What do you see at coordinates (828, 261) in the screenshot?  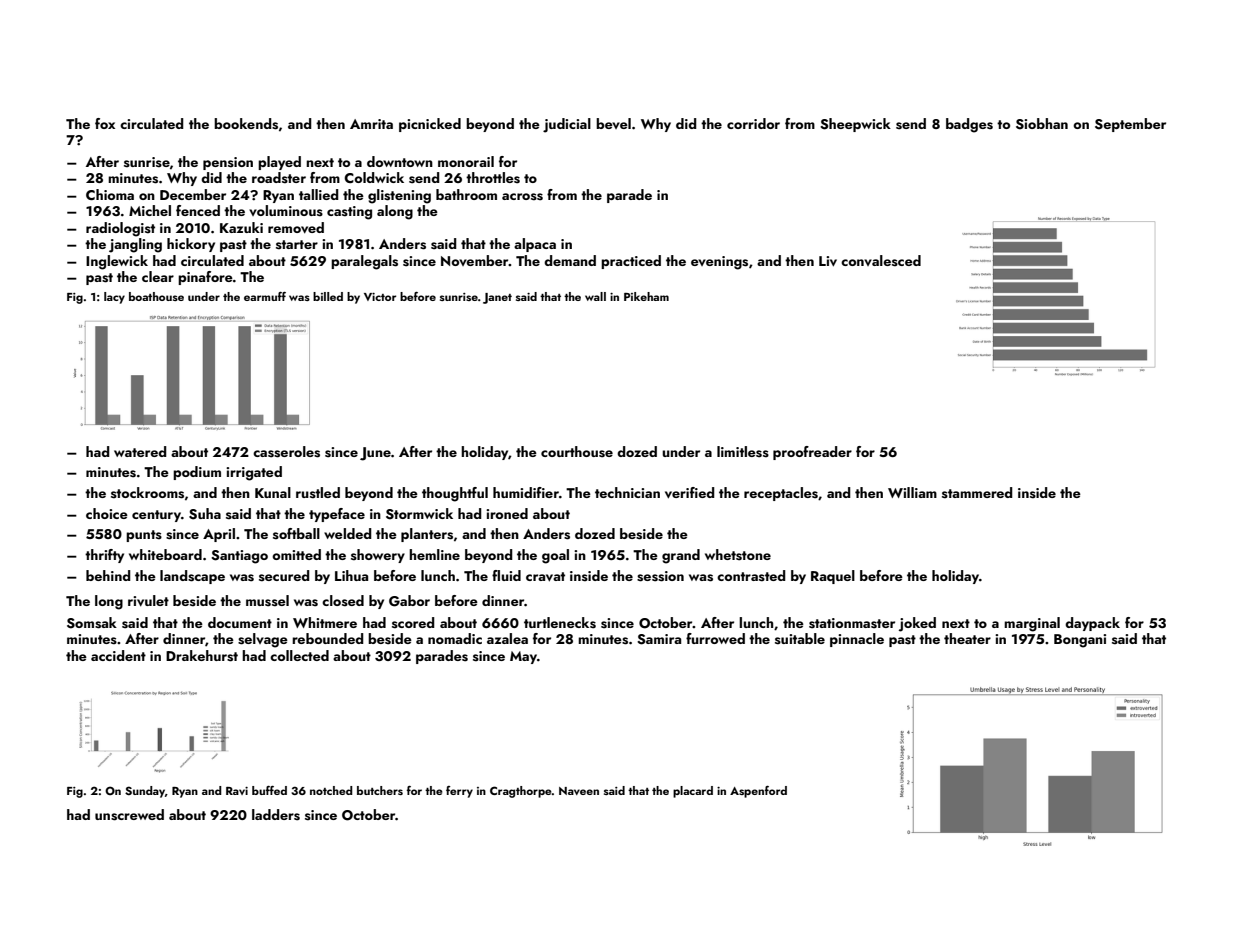 I see `Liv` at bounding box center [828, 261].
